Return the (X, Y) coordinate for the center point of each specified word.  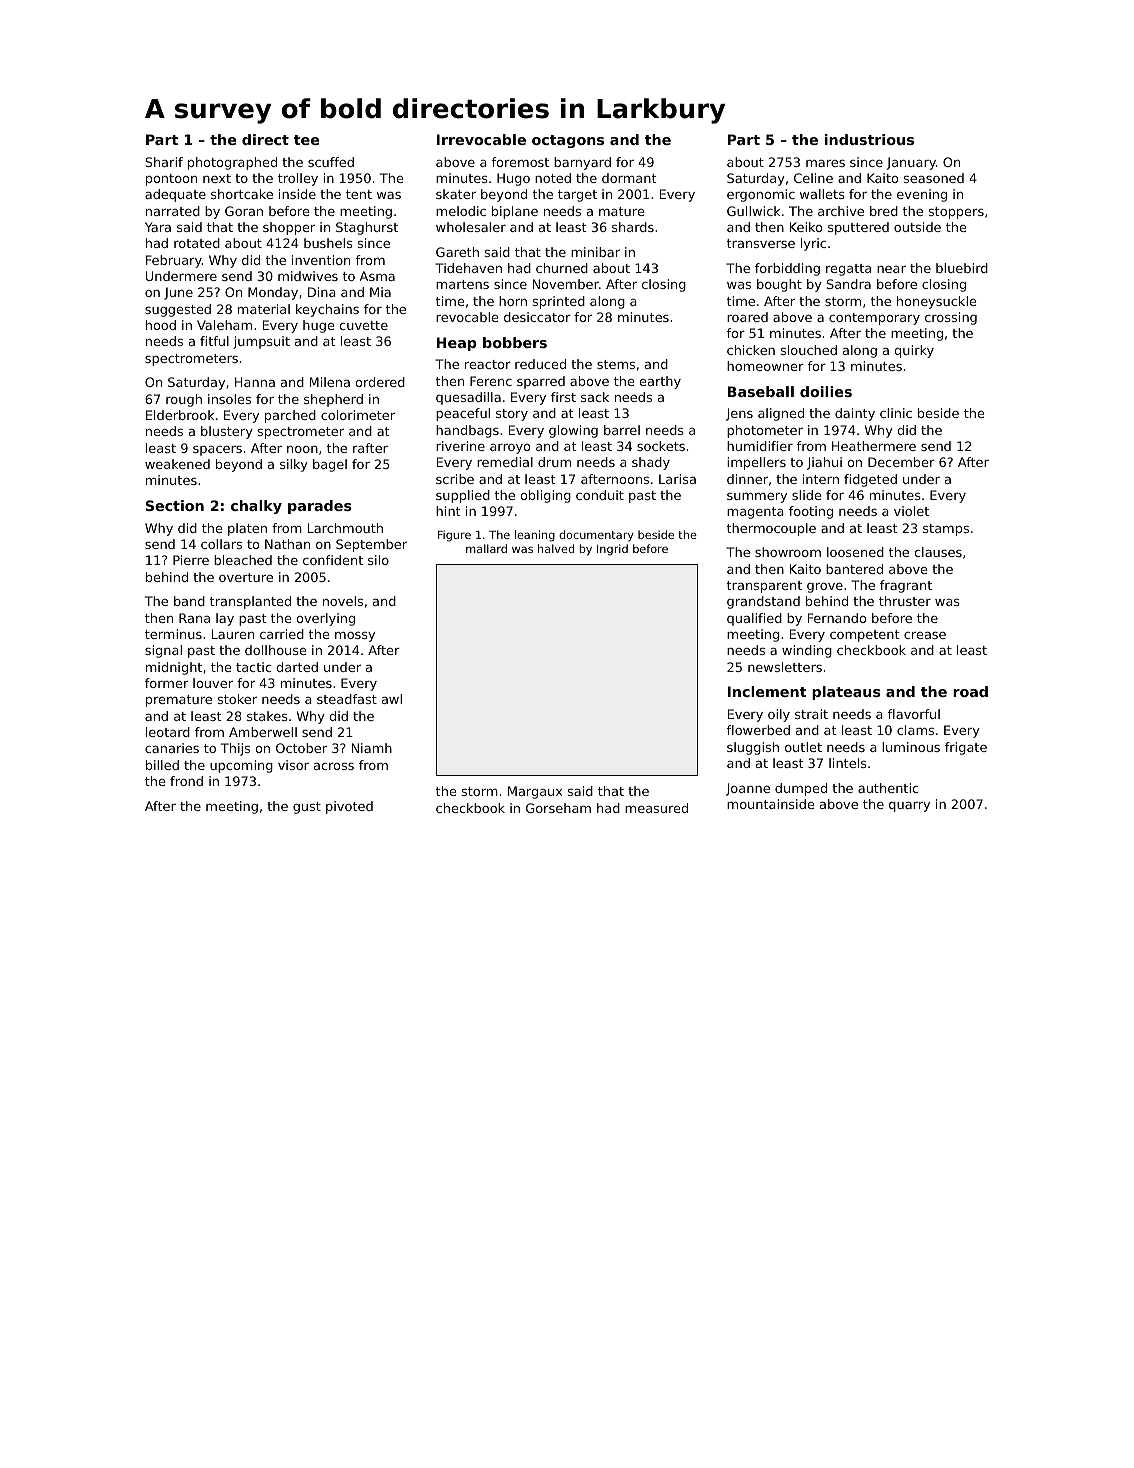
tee (306, 140)
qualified (754, 619)
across (334, 766)
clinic (896, 413)
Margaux (535, 792)
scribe (455, 479)
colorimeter (358, 415)
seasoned (934, 178)
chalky (256, 507)
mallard (486, 548)
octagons (568, 141)
